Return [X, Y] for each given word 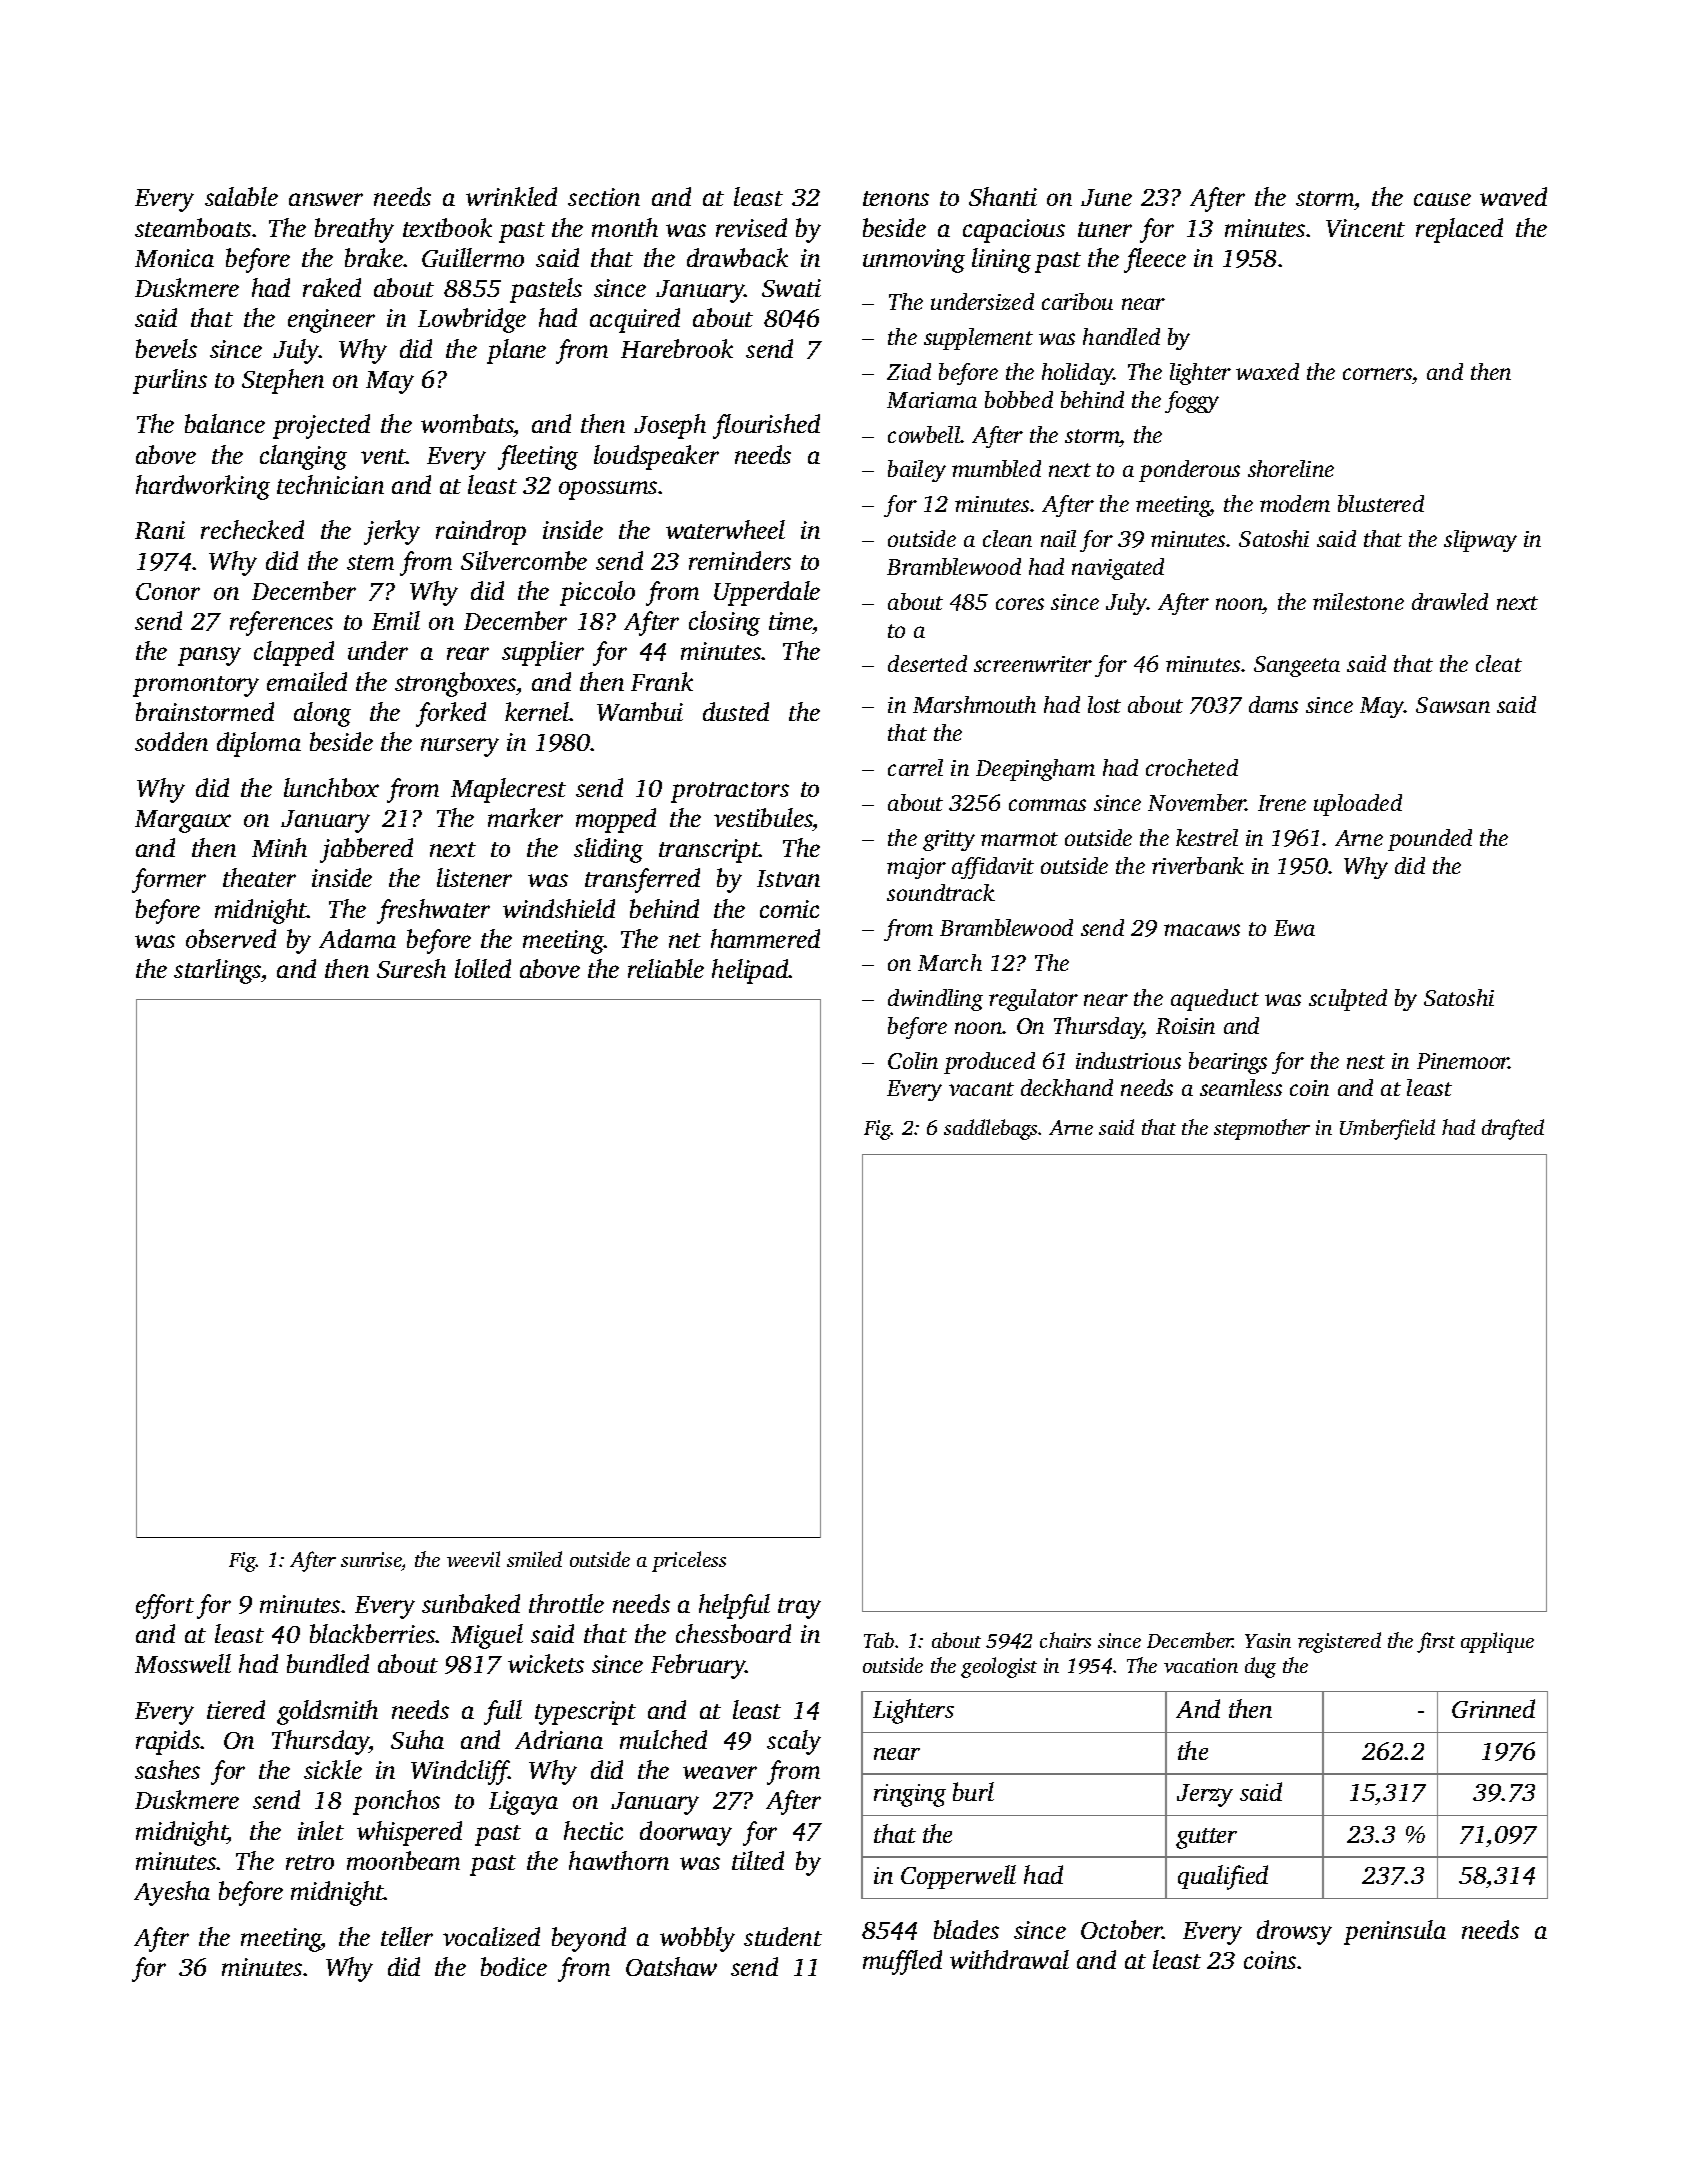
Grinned [1493, 1708]
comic [789, 909]
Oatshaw [671, 1966]
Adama [357, 938]
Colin [913, 1060]
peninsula [1395, 1932]
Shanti [1003, 196]
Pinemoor [1463, 1061]
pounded [1430, 840]
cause [1442, 199]
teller [407, 1936]
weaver [720, 1772]
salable [241, 196]
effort [165, 1606]
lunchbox [331, 787]
